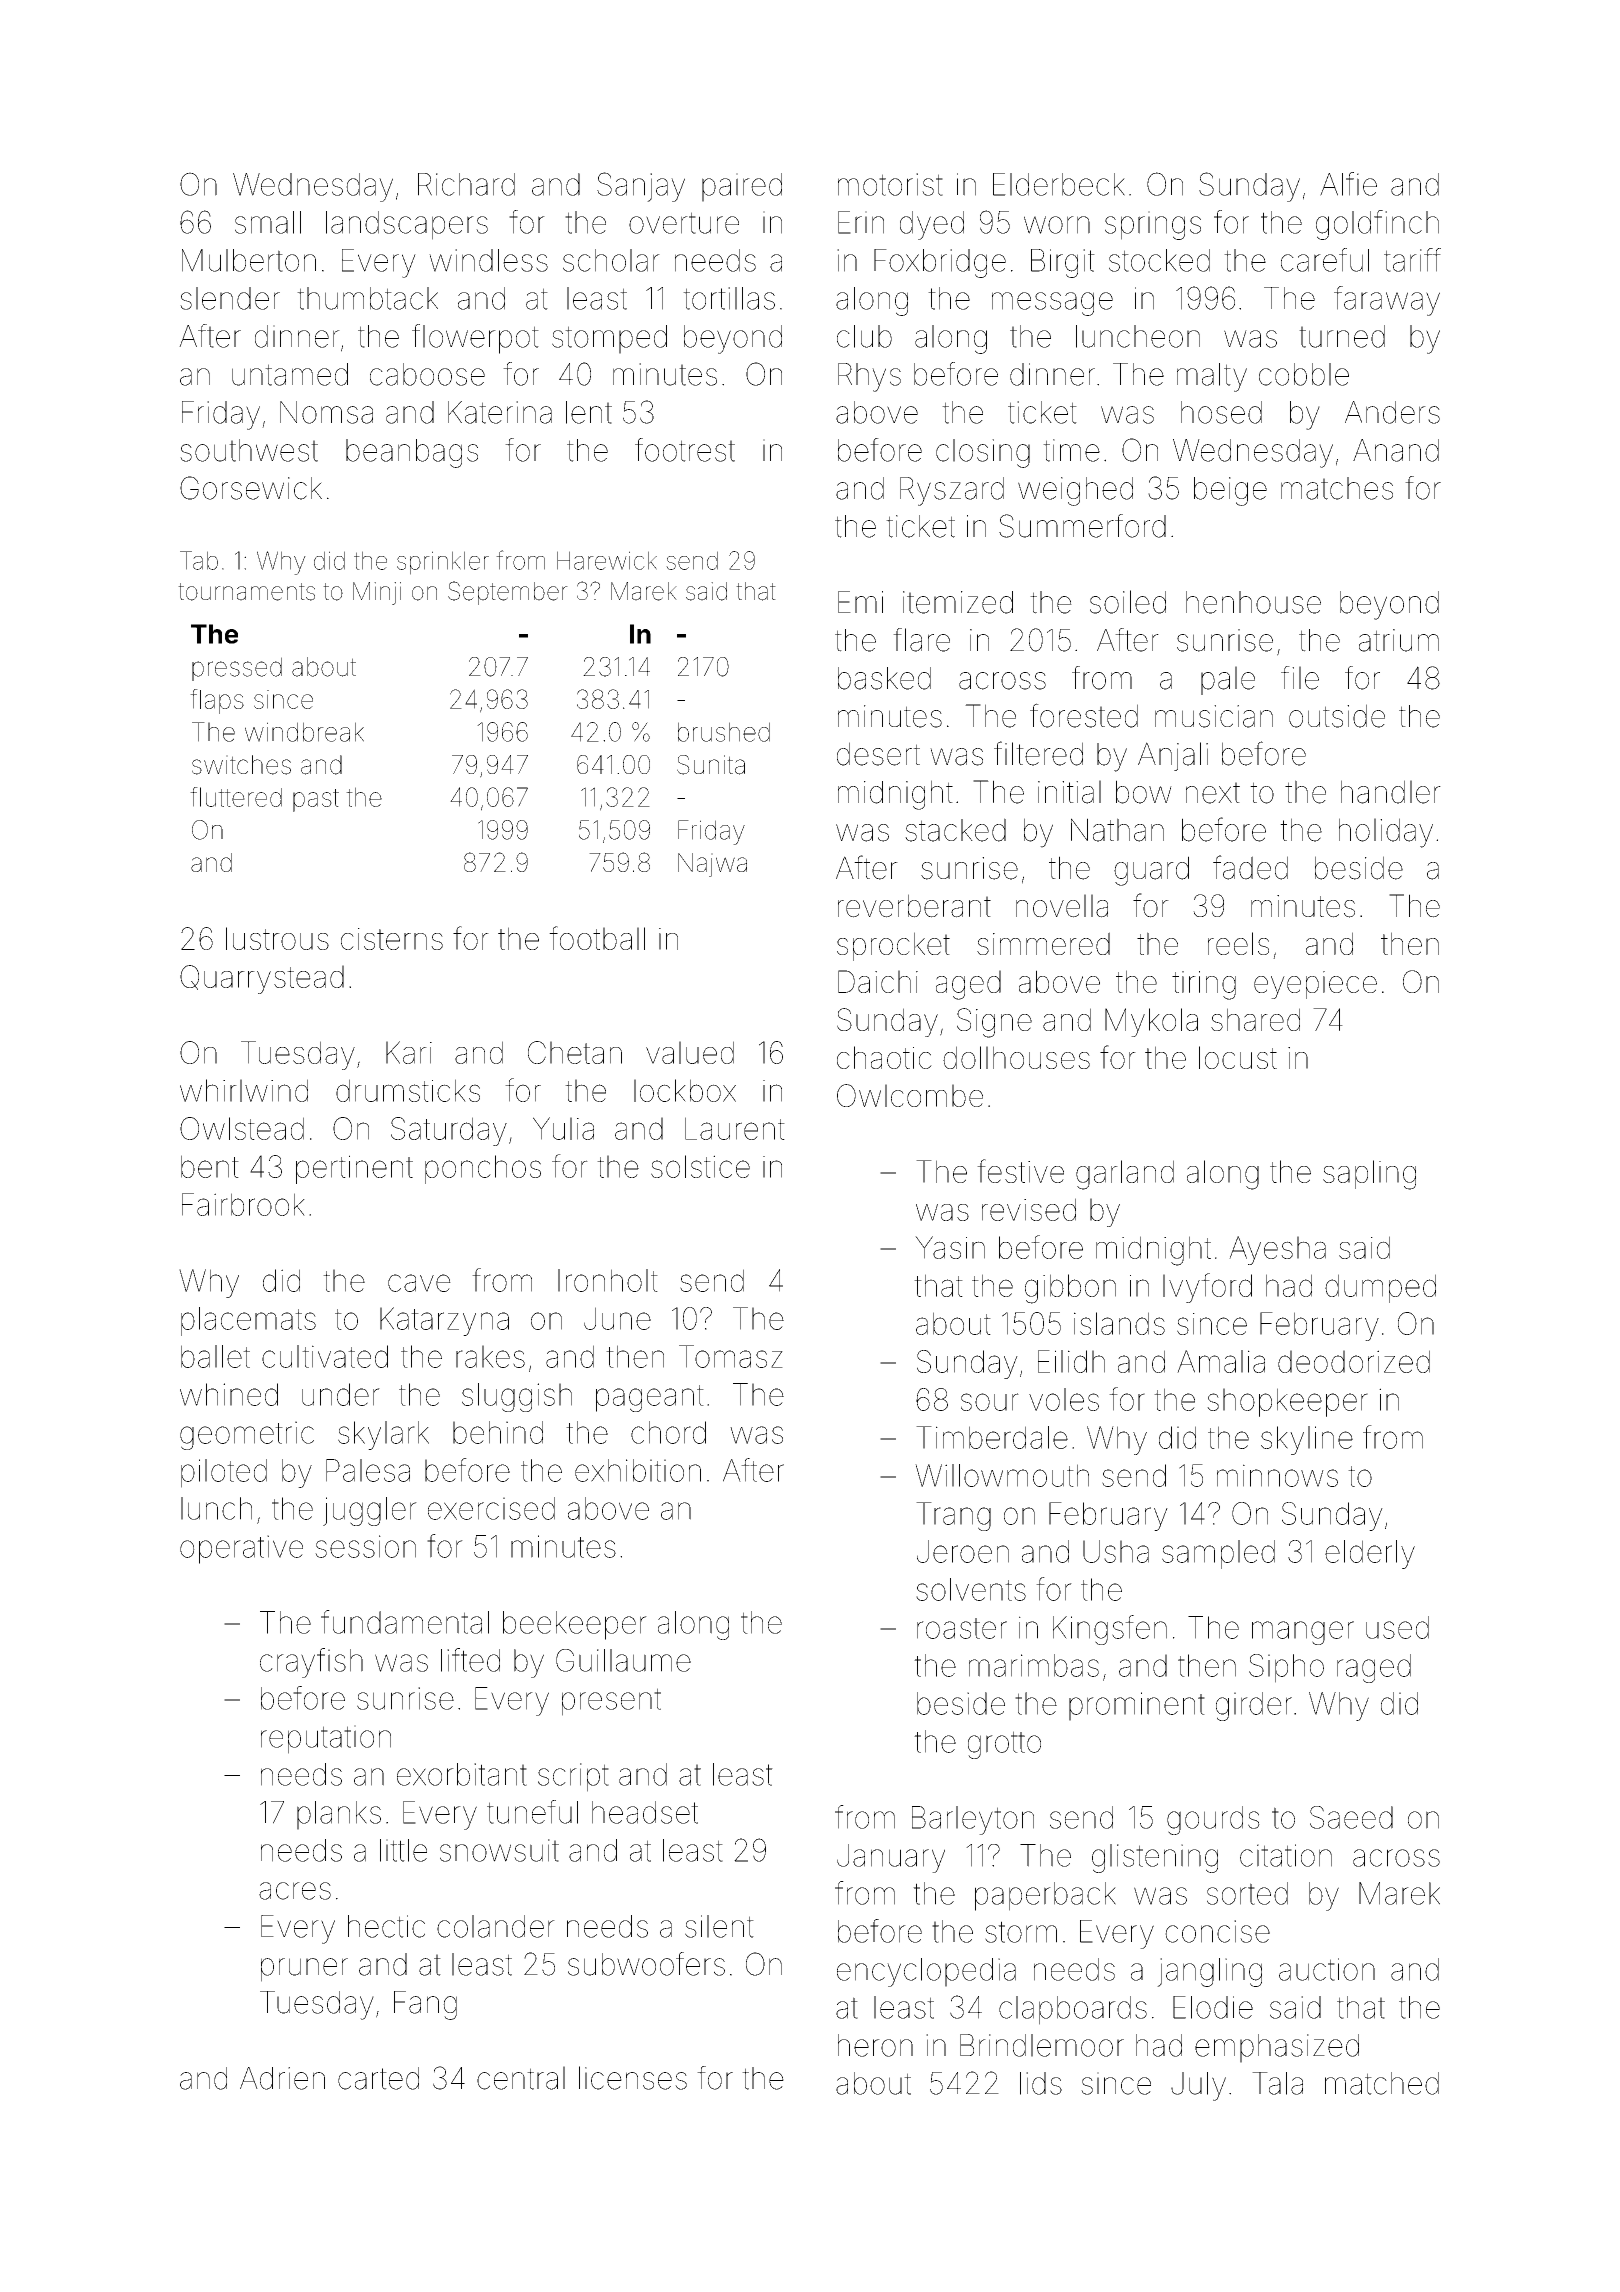 This image has width=1620, height=2292. I want to click on auction, so click(1327, 1969).
